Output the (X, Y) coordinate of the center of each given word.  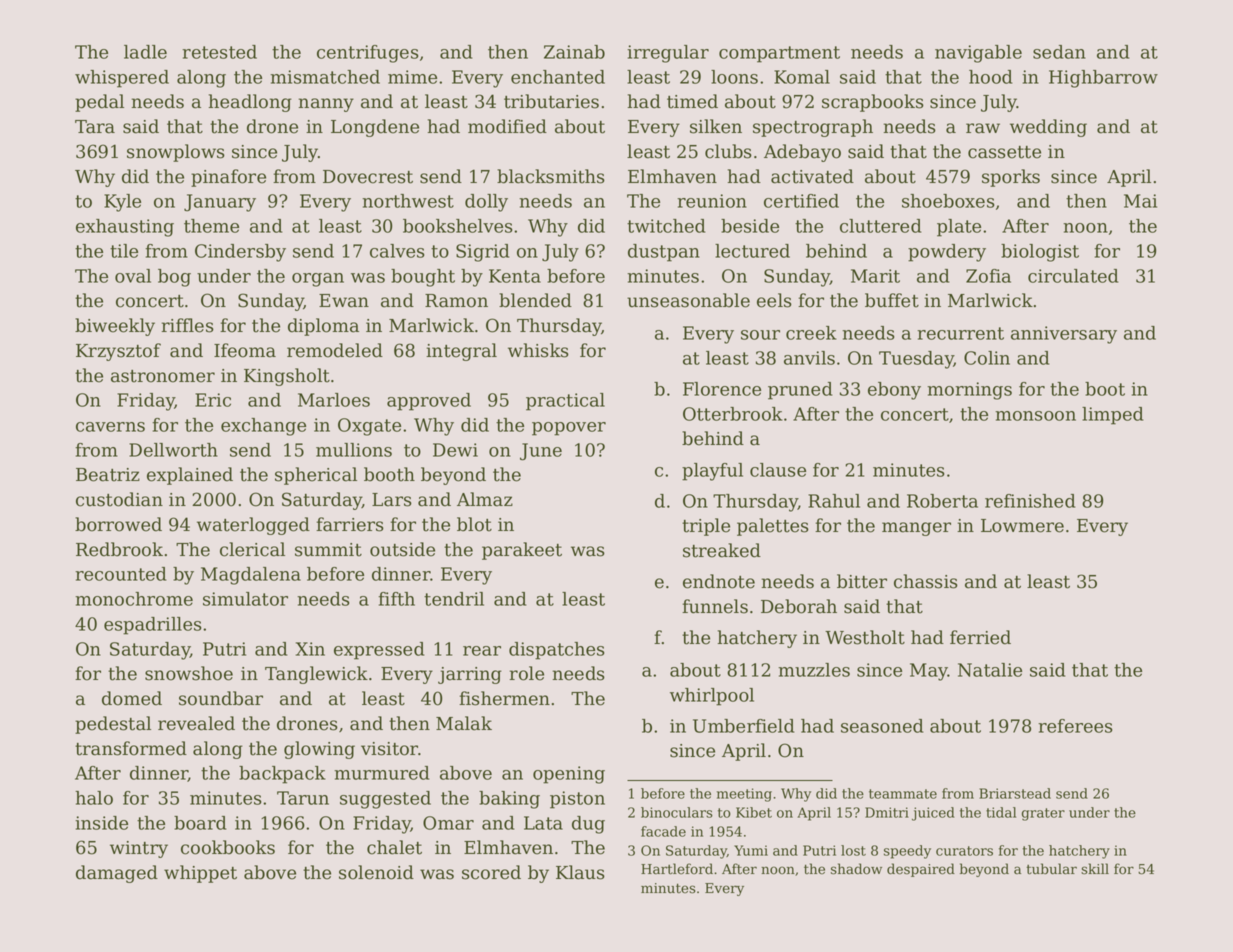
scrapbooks (873, 103)
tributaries (551, 101)
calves (397, 251)
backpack (282, 775)
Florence (722, 389)
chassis (926, 581)
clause (778, 470)
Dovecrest (368, 177)
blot (474, 524)
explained (190, 476)
